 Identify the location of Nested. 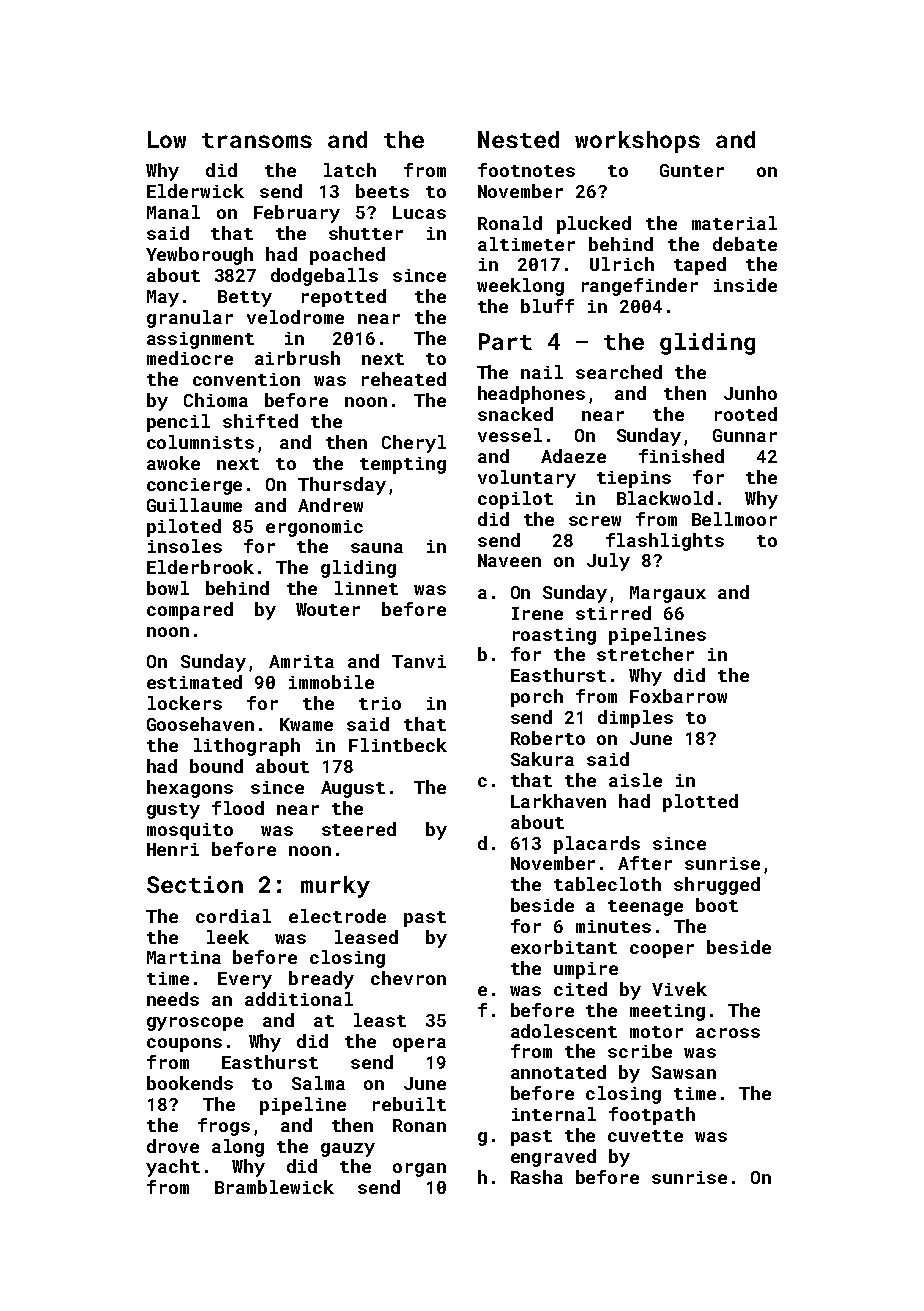
(518, 139).
